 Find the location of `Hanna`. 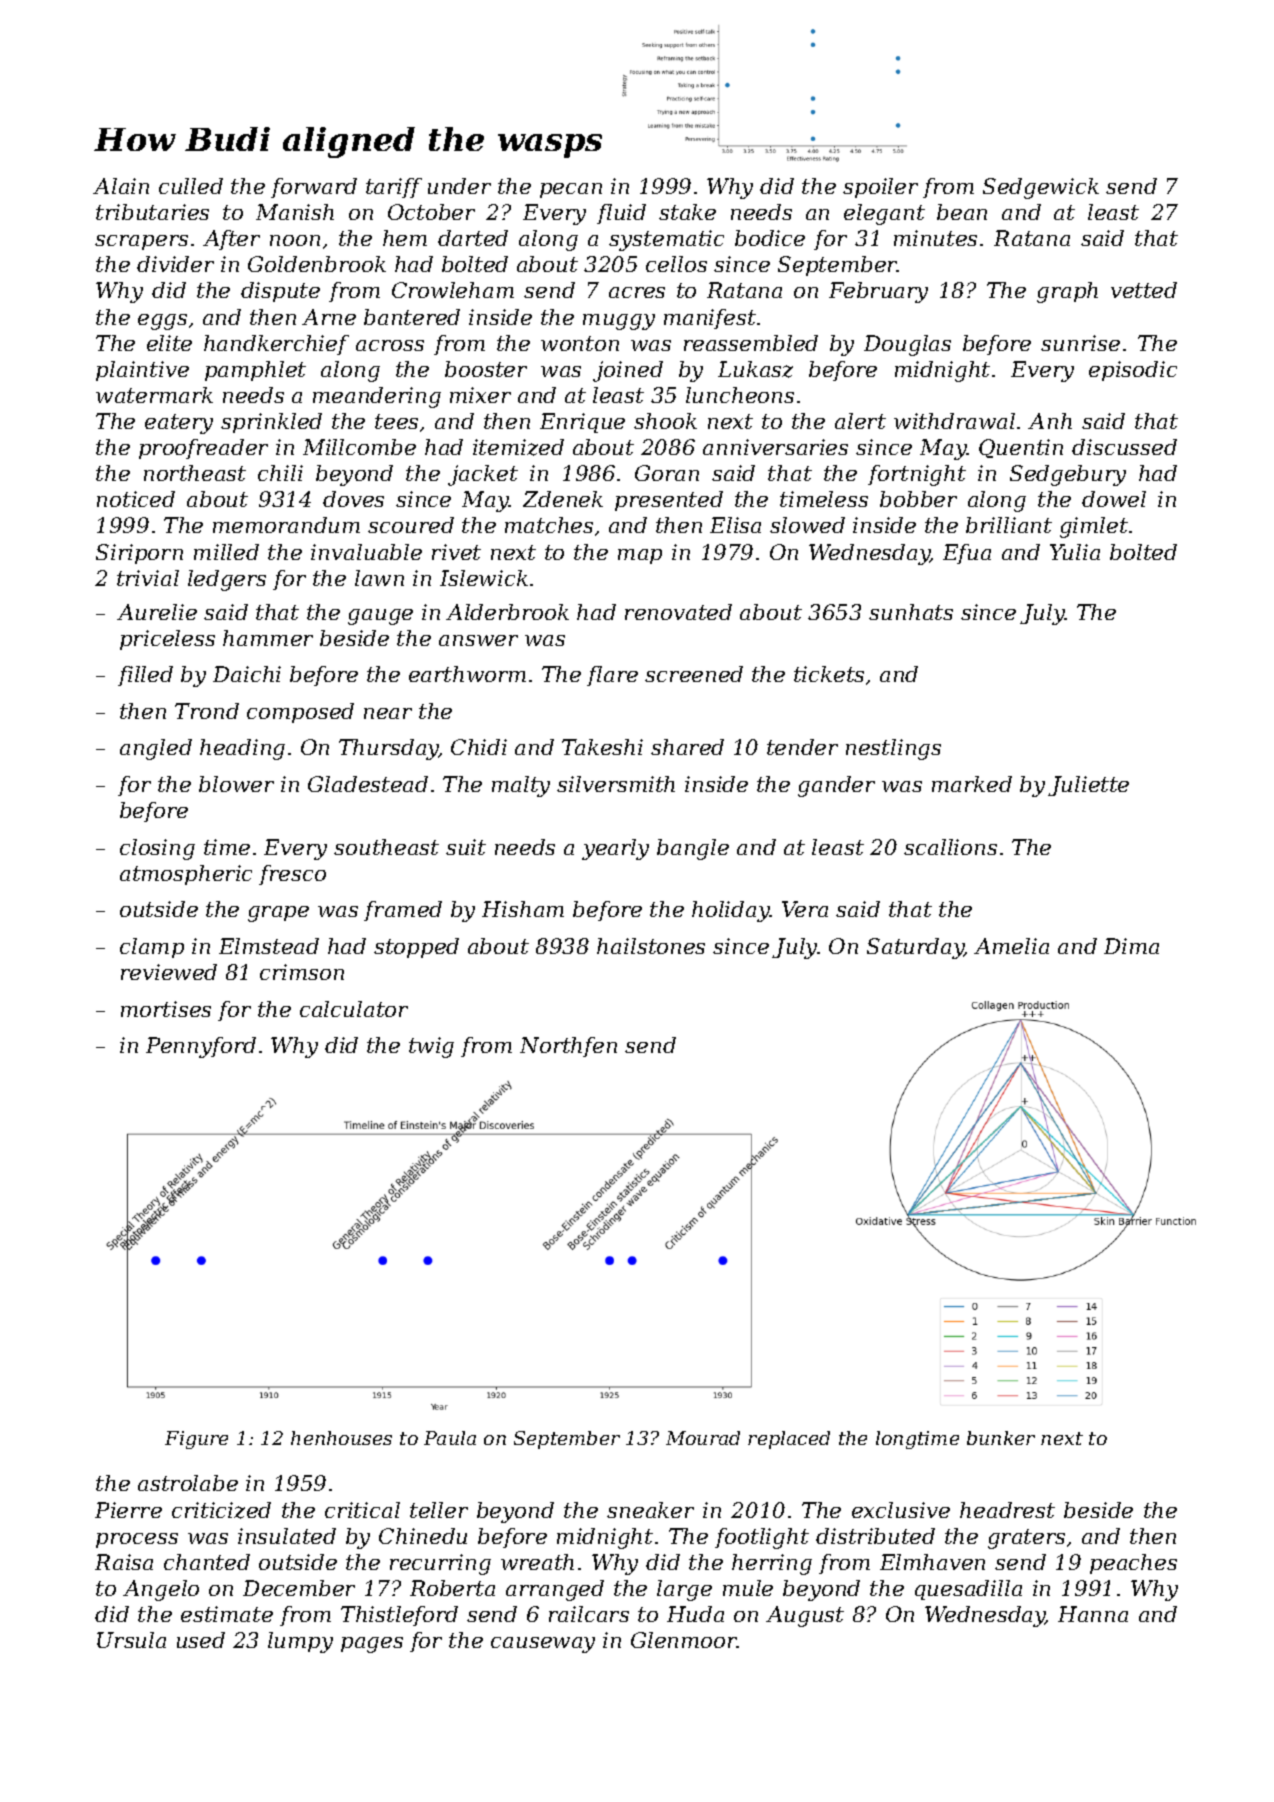

Hanna is located at coordinates (1093, 1614).
